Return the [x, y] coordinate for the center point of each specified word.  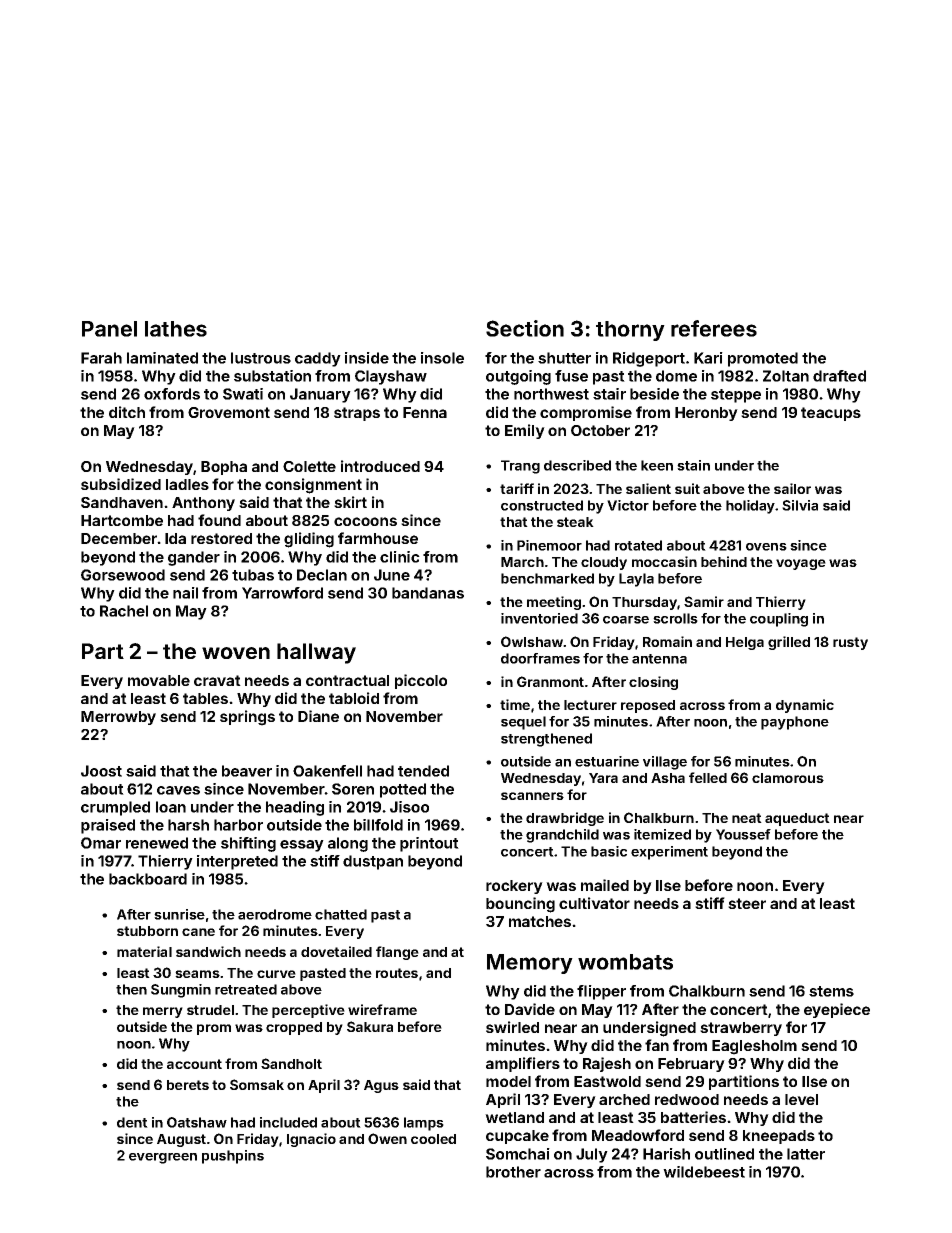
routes [397, 973]
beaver [247, 771]
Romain [667, 641]
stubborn [147, 931]
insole [442, 358]
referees [714, 328]
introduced [380, 466]
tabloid [354, 698]
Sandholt [291, 1063]
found [219, 520]
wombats [625, 962]
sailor [792, 488]
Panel [109, 329]
